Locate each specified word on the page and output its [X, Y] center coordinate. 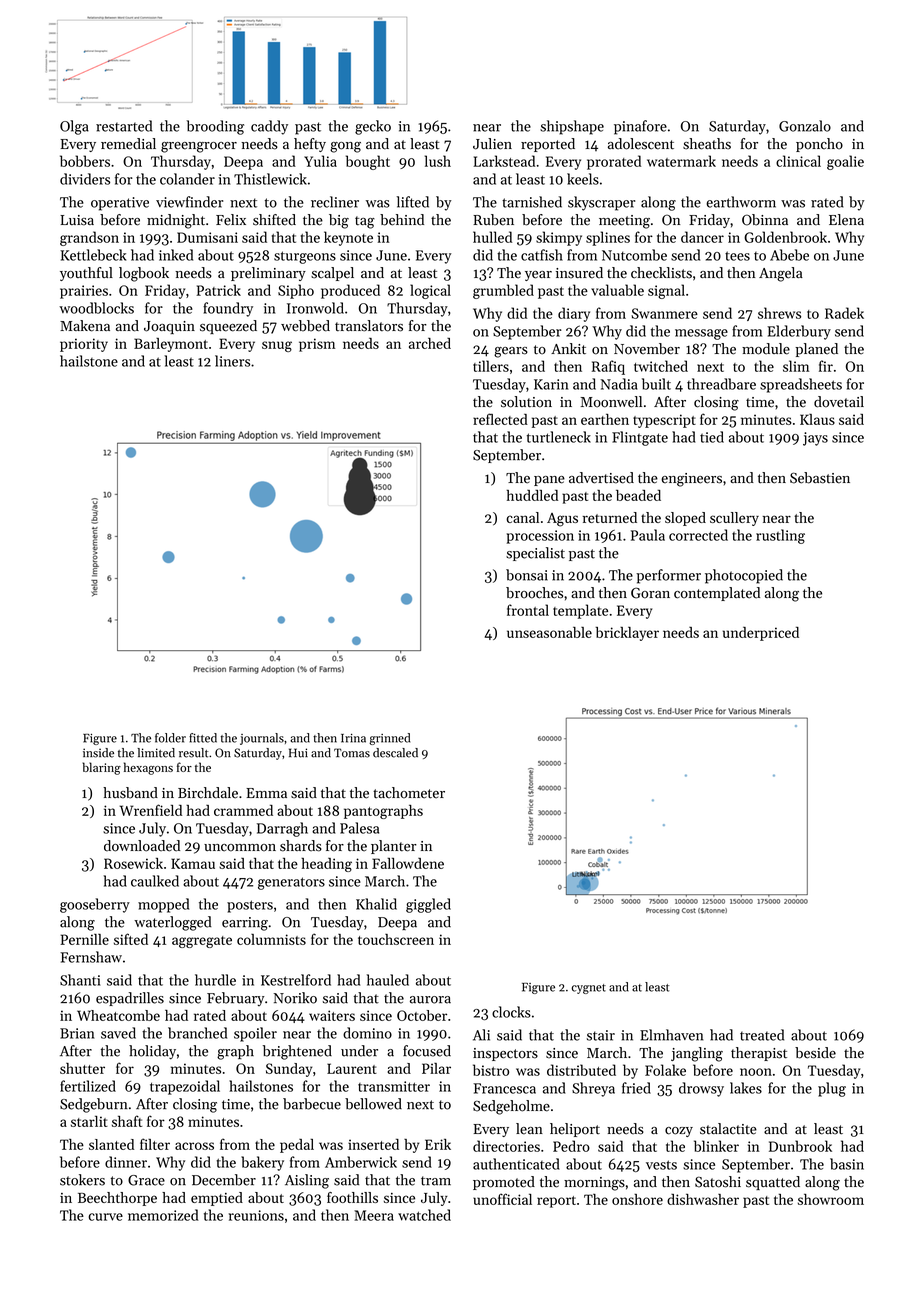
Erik [438, 1144]
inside [98, 753]
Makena [85, 326]
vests [661, 1165]
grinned [389, 739]
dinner [126, 1162]
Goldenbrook [785, 237]
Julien [492, 144]
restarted [124, 126]
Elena [846, 220]
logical [430, 291]
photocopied [744, 576]
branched [197, 1033]
